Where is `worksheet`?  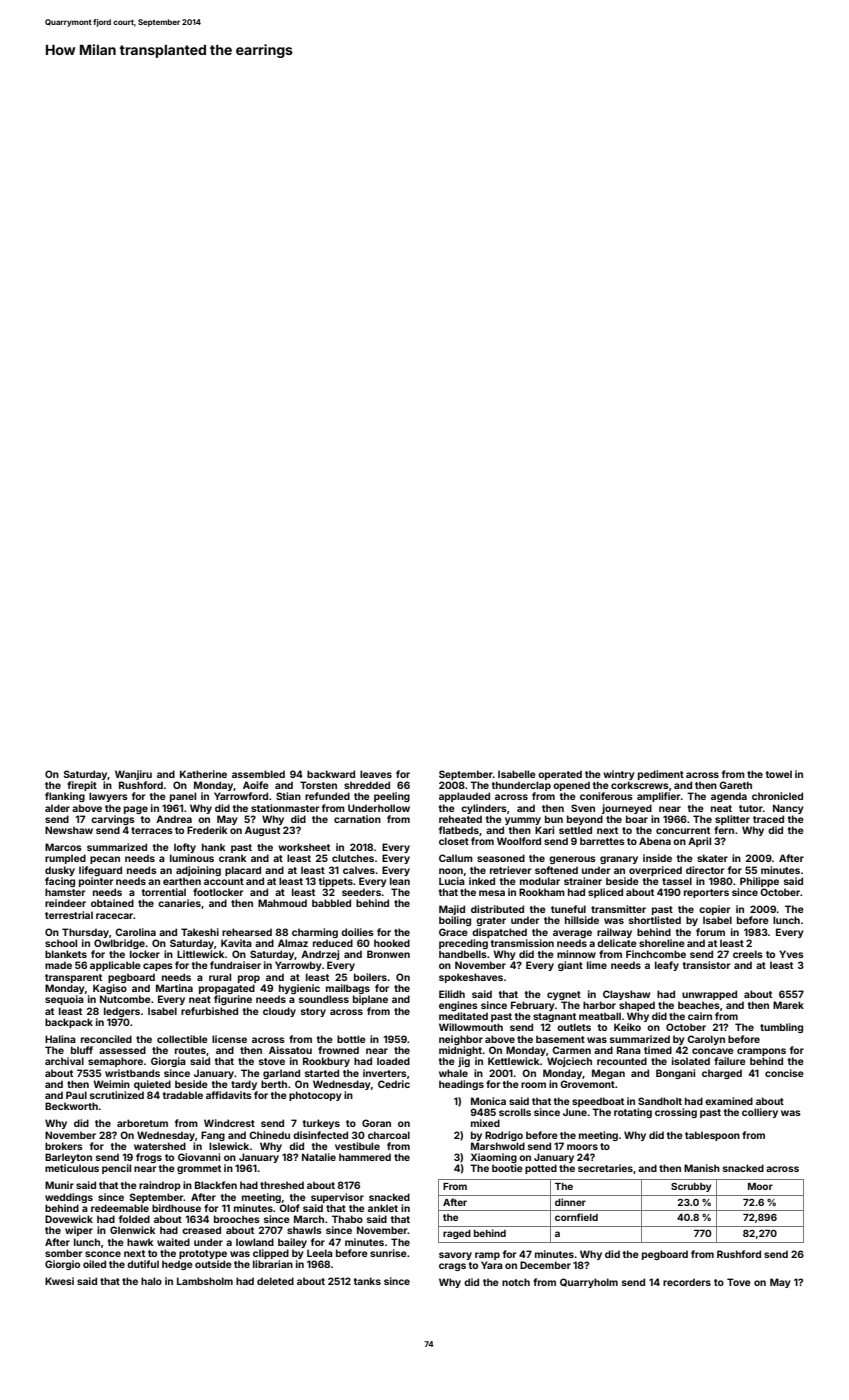 worksheet is located at coordinates (304, 847).
